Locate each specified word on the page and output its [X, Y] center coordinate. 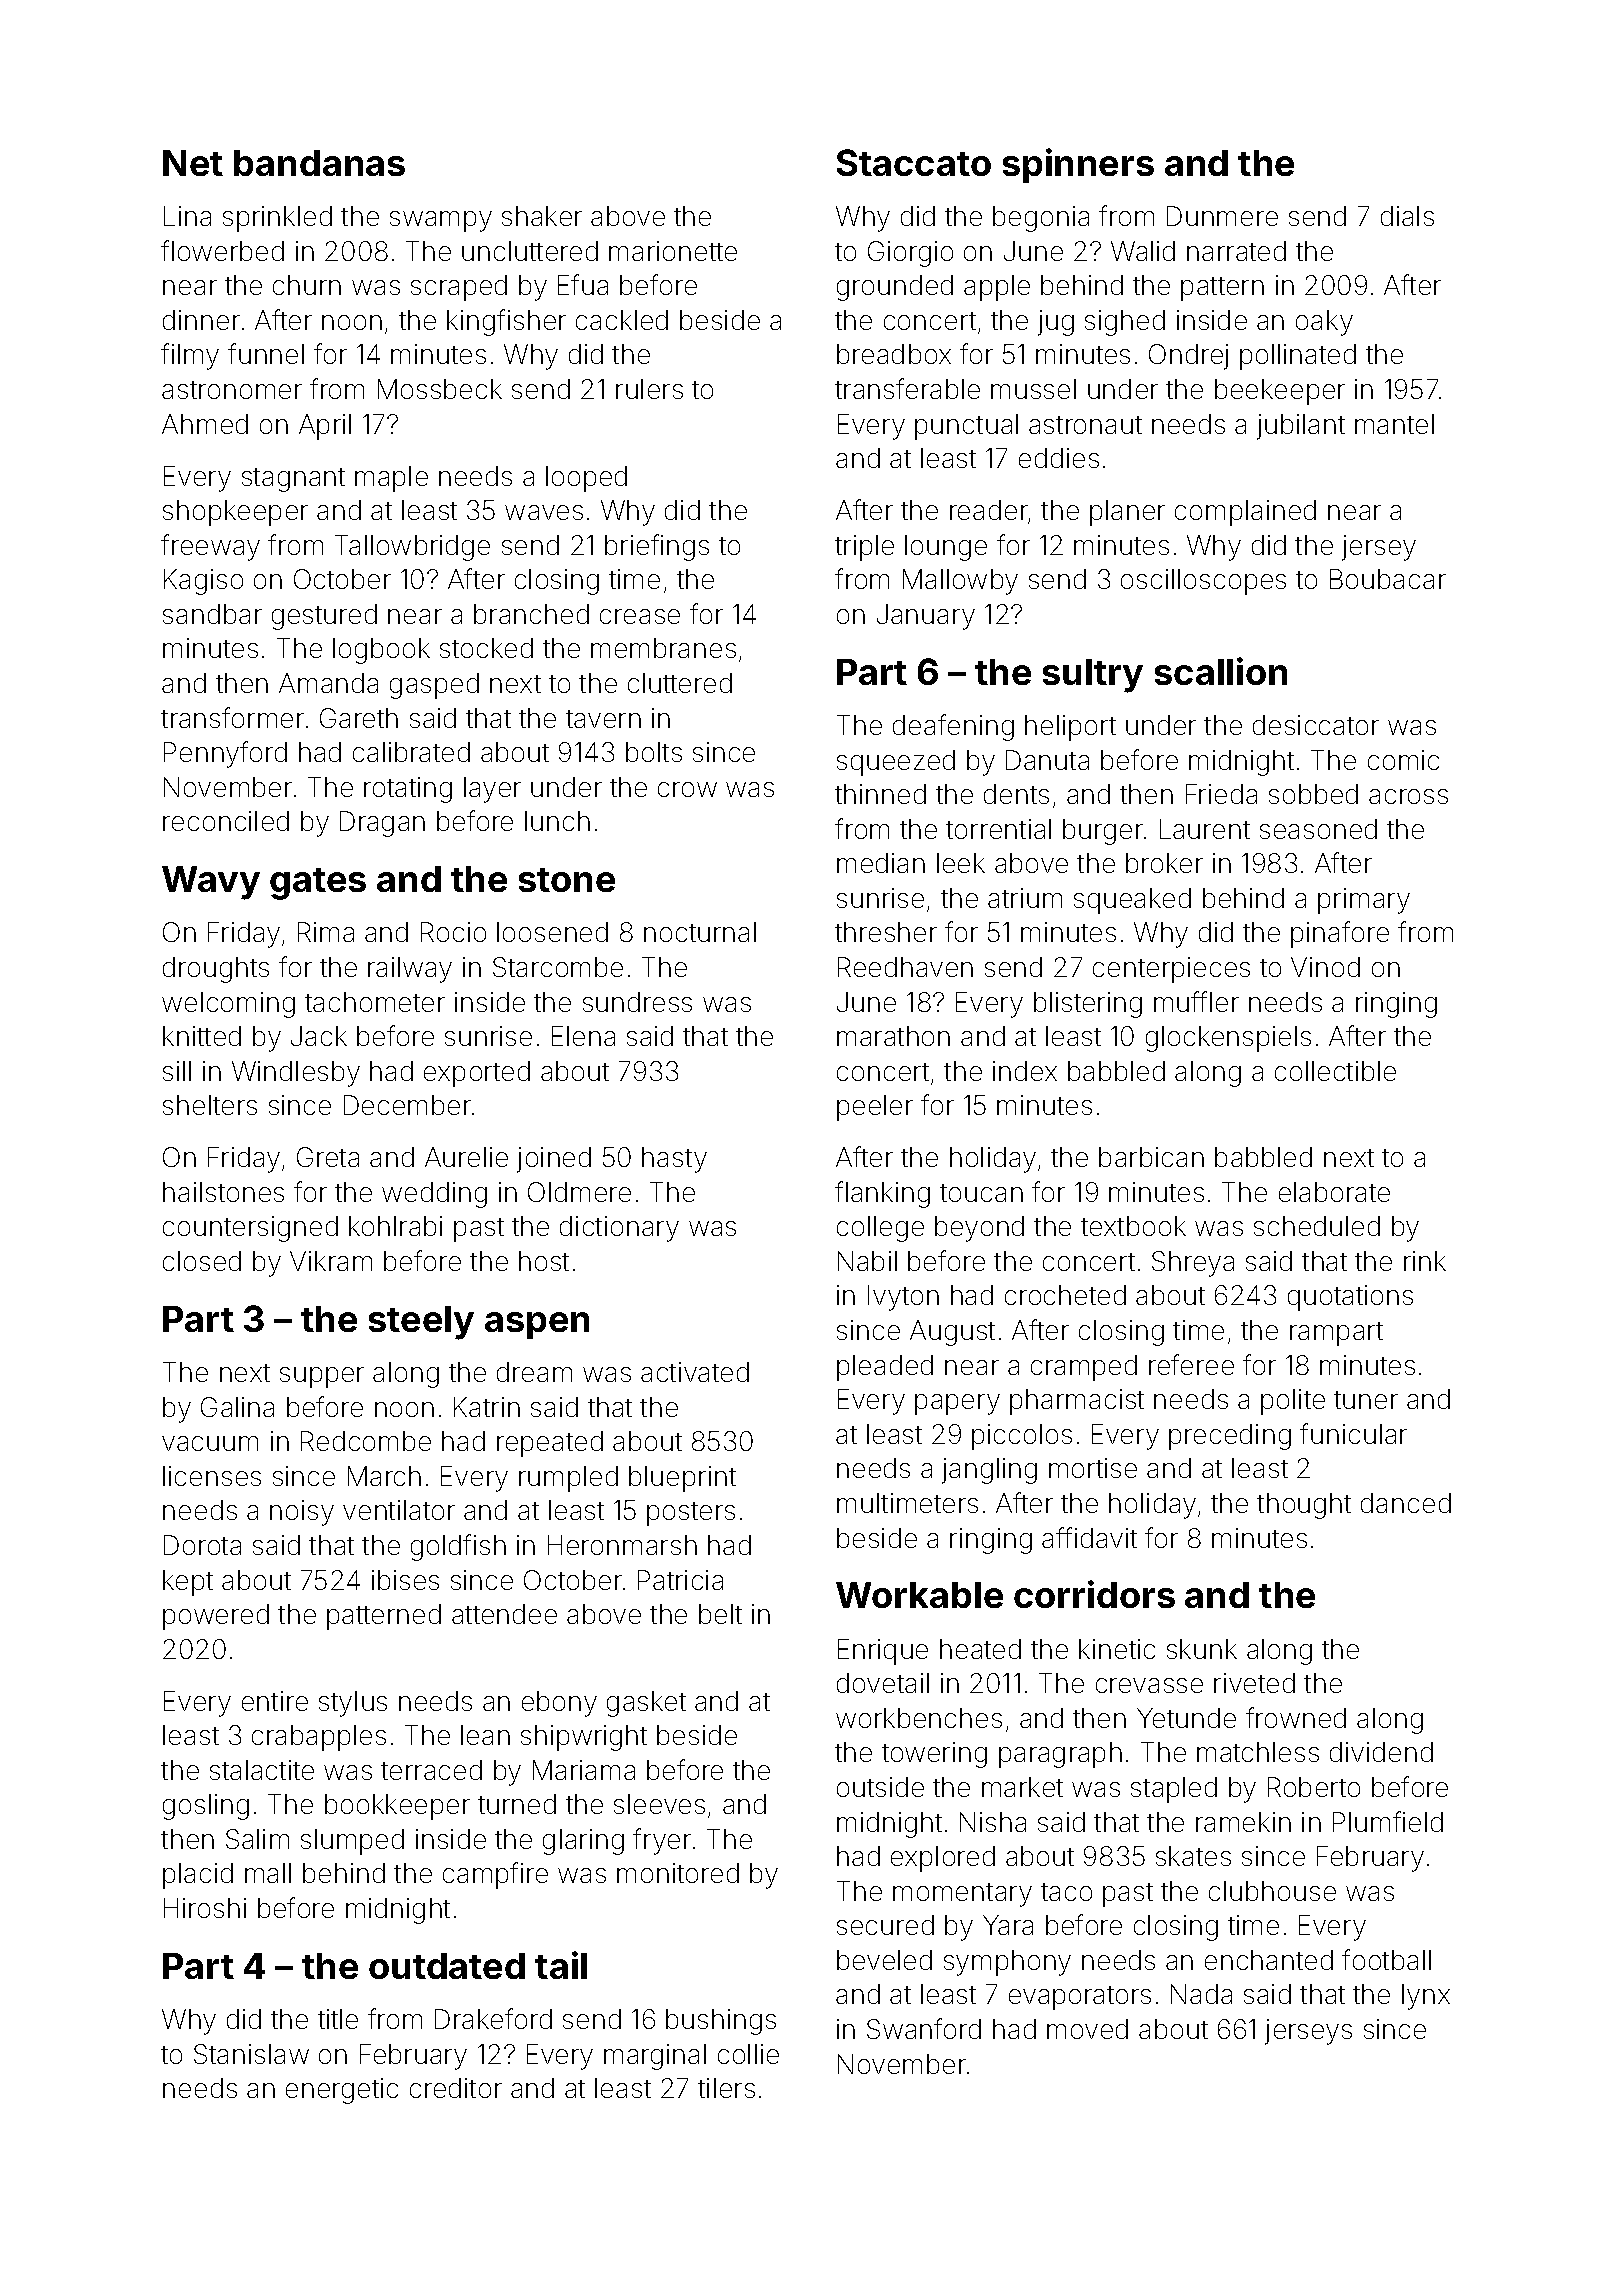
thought [1304, 1506]
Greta [328, 1157]
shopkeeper [235, 513]
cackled [622, 320]
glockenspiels [1228, 1039]
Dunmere [1222, 216]
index [1025, 1071]
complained [1245, 513]
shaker [542, 216]
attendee [504, 1614]
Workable [919, 1595]
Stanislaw [251, 2054]
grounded [895, 288]
